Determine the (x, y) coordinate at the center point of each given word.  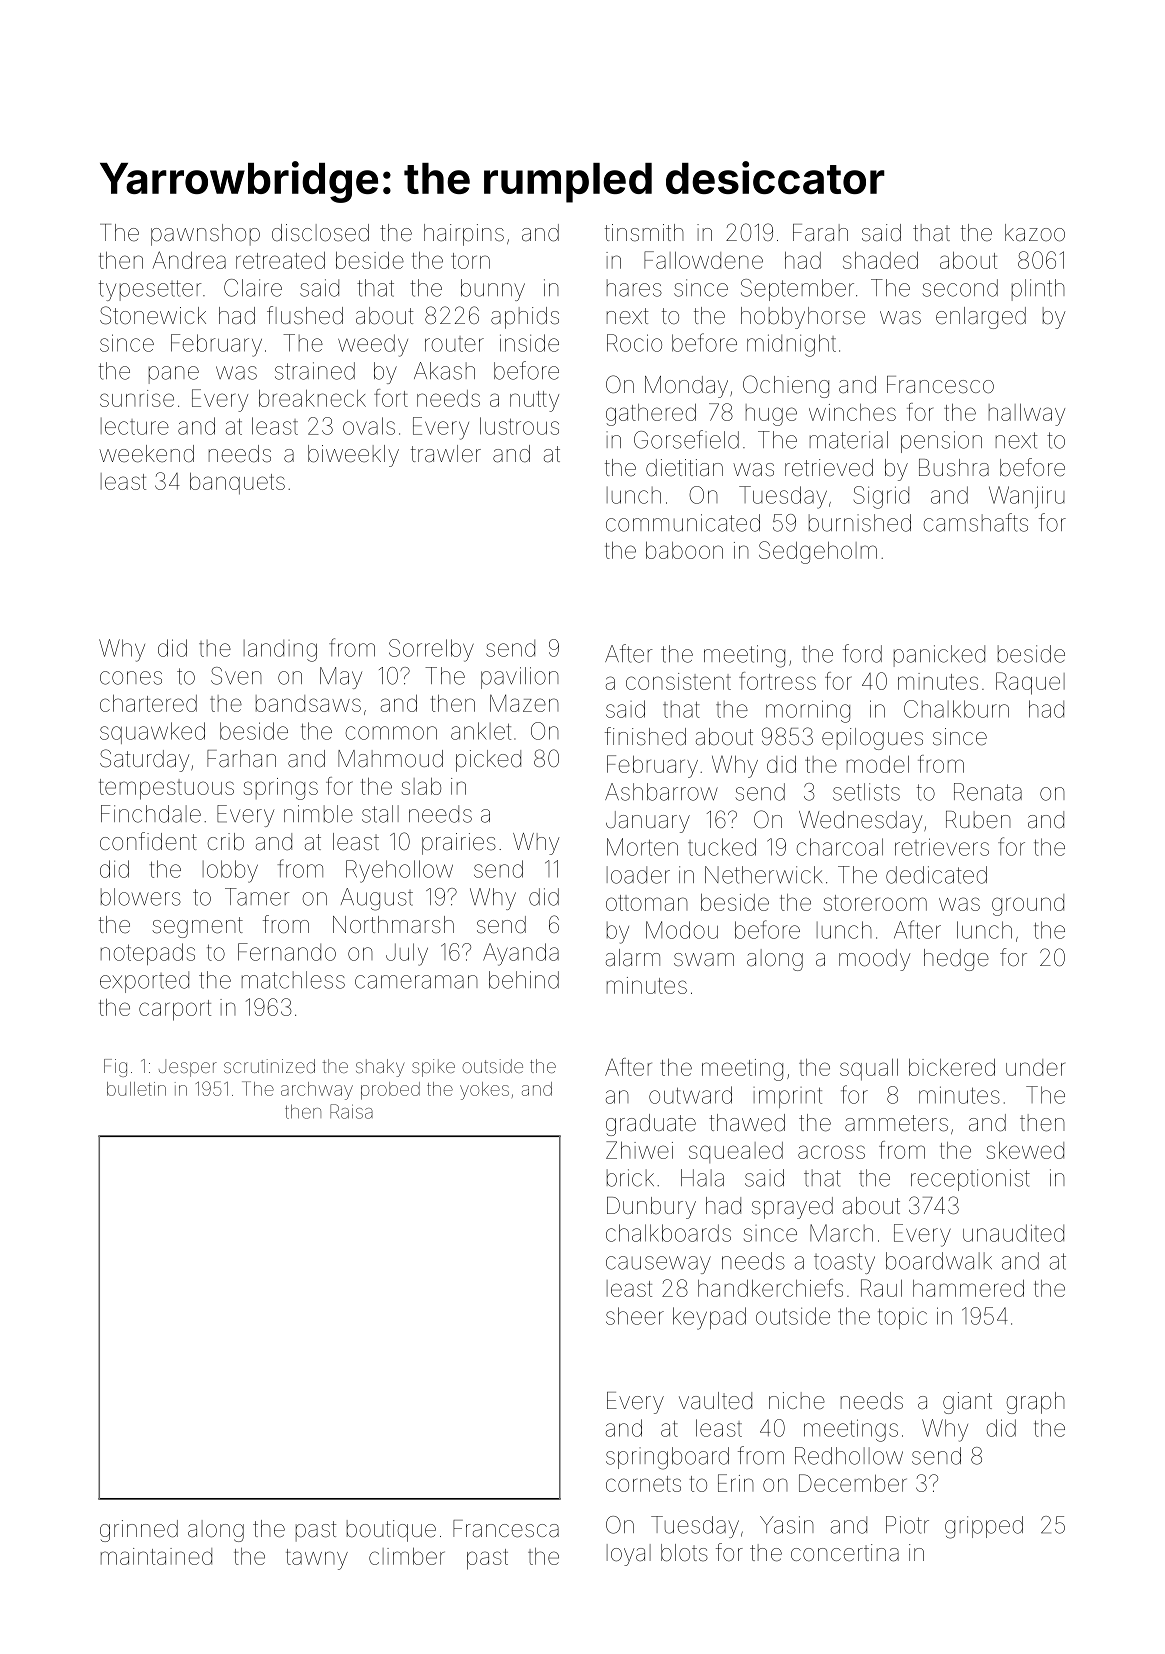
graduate (651, 1125)
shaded (880, 260)
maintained (156, 1556)
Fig (115, 1068)
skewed (1025, 1150)
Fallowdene (703, 260)
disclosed (320, 233)
